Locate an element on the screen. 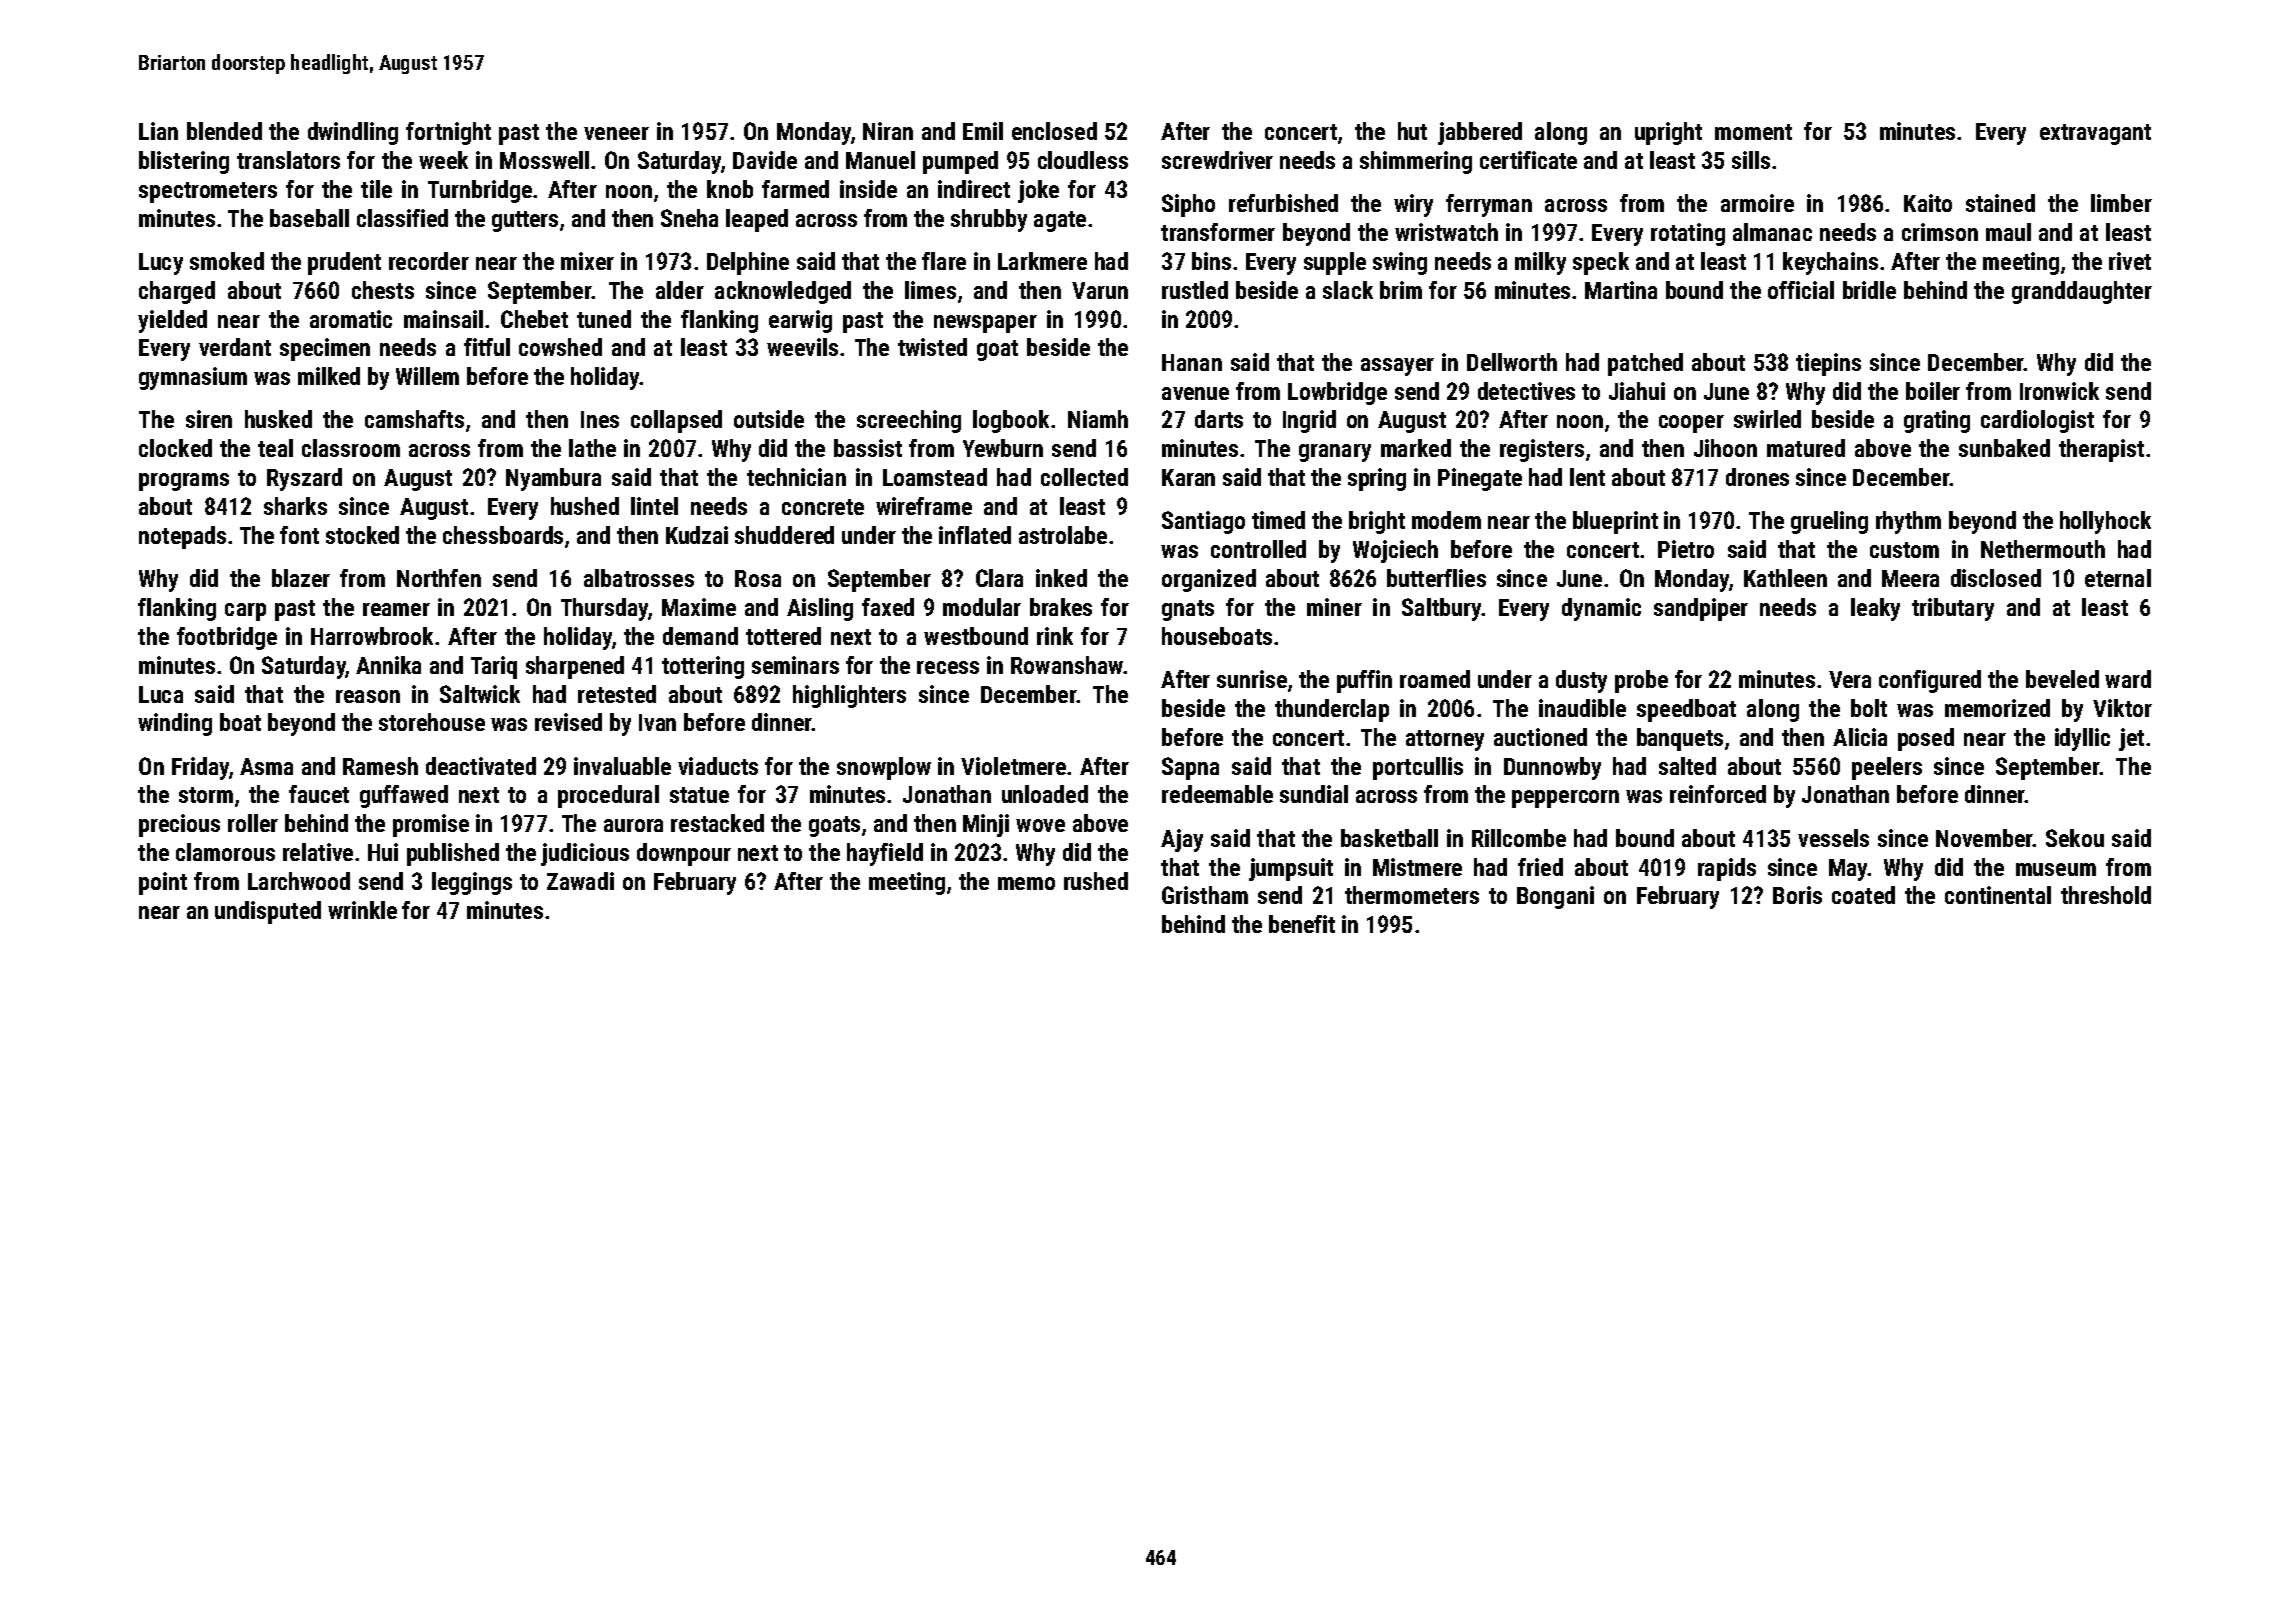 The width and height of the screenshot is (2290, 1619). limber is located at coordinates (2121, 203).
